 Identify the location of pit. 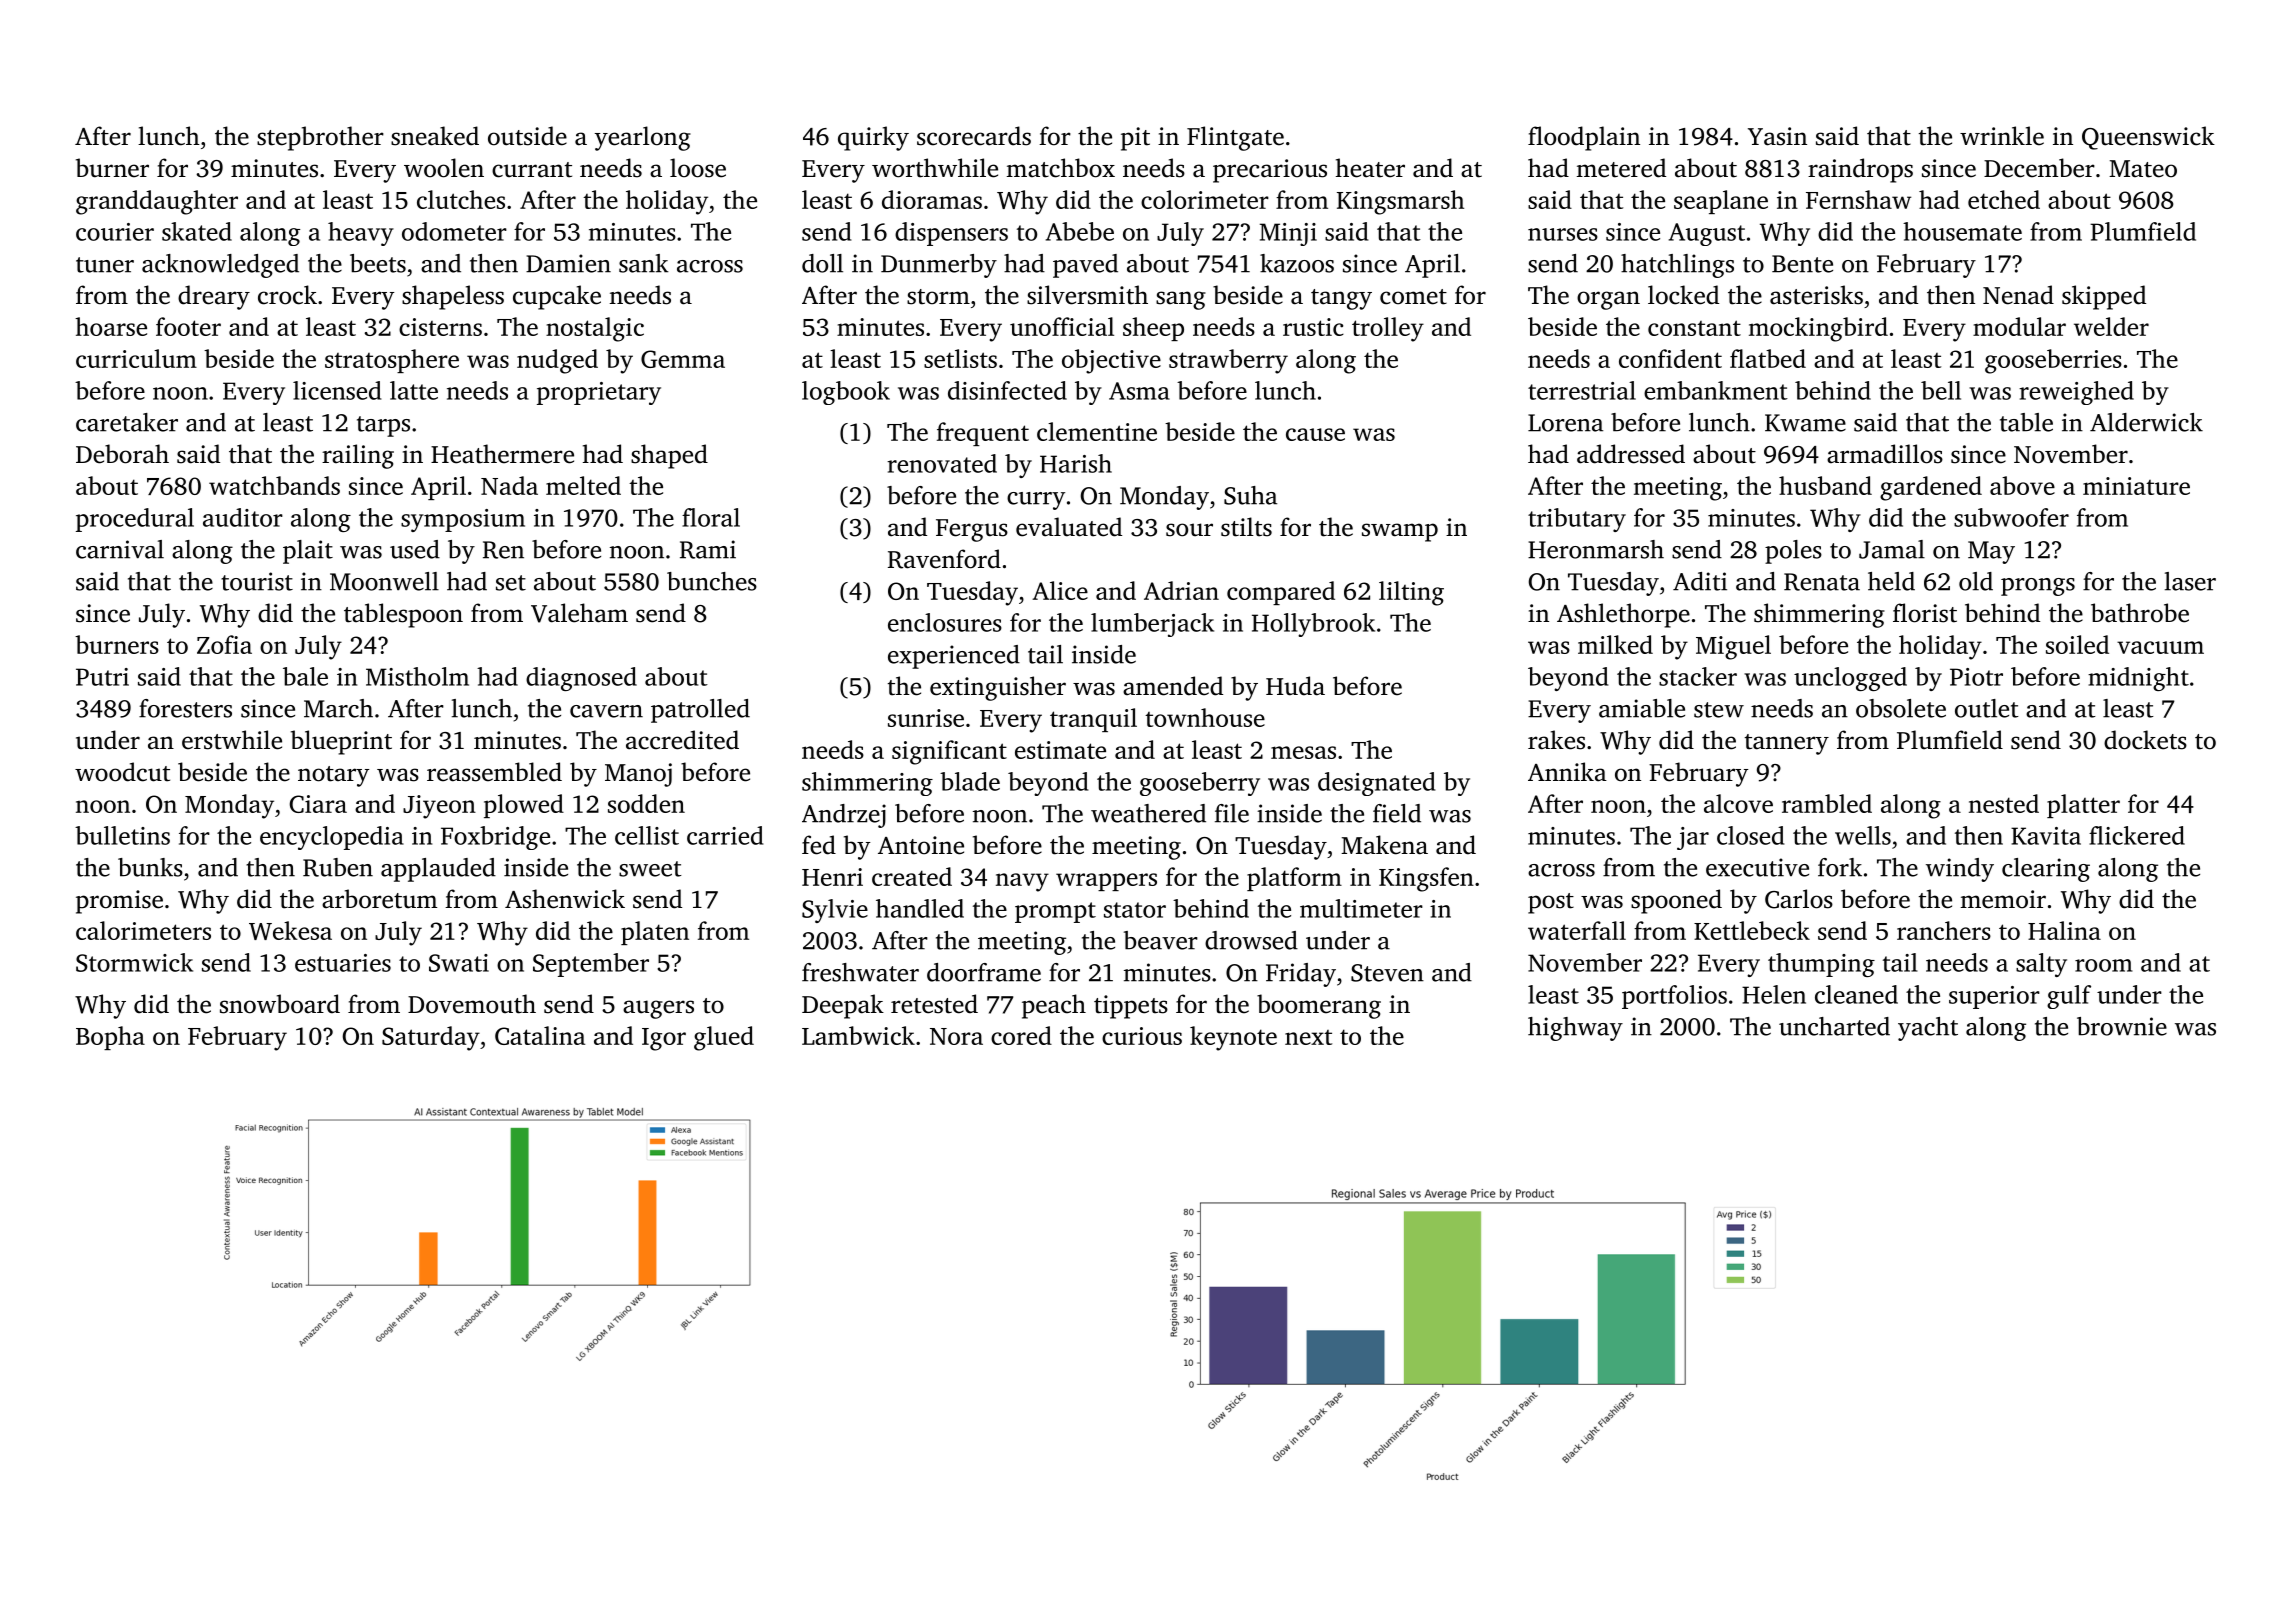
(1135, 139).
